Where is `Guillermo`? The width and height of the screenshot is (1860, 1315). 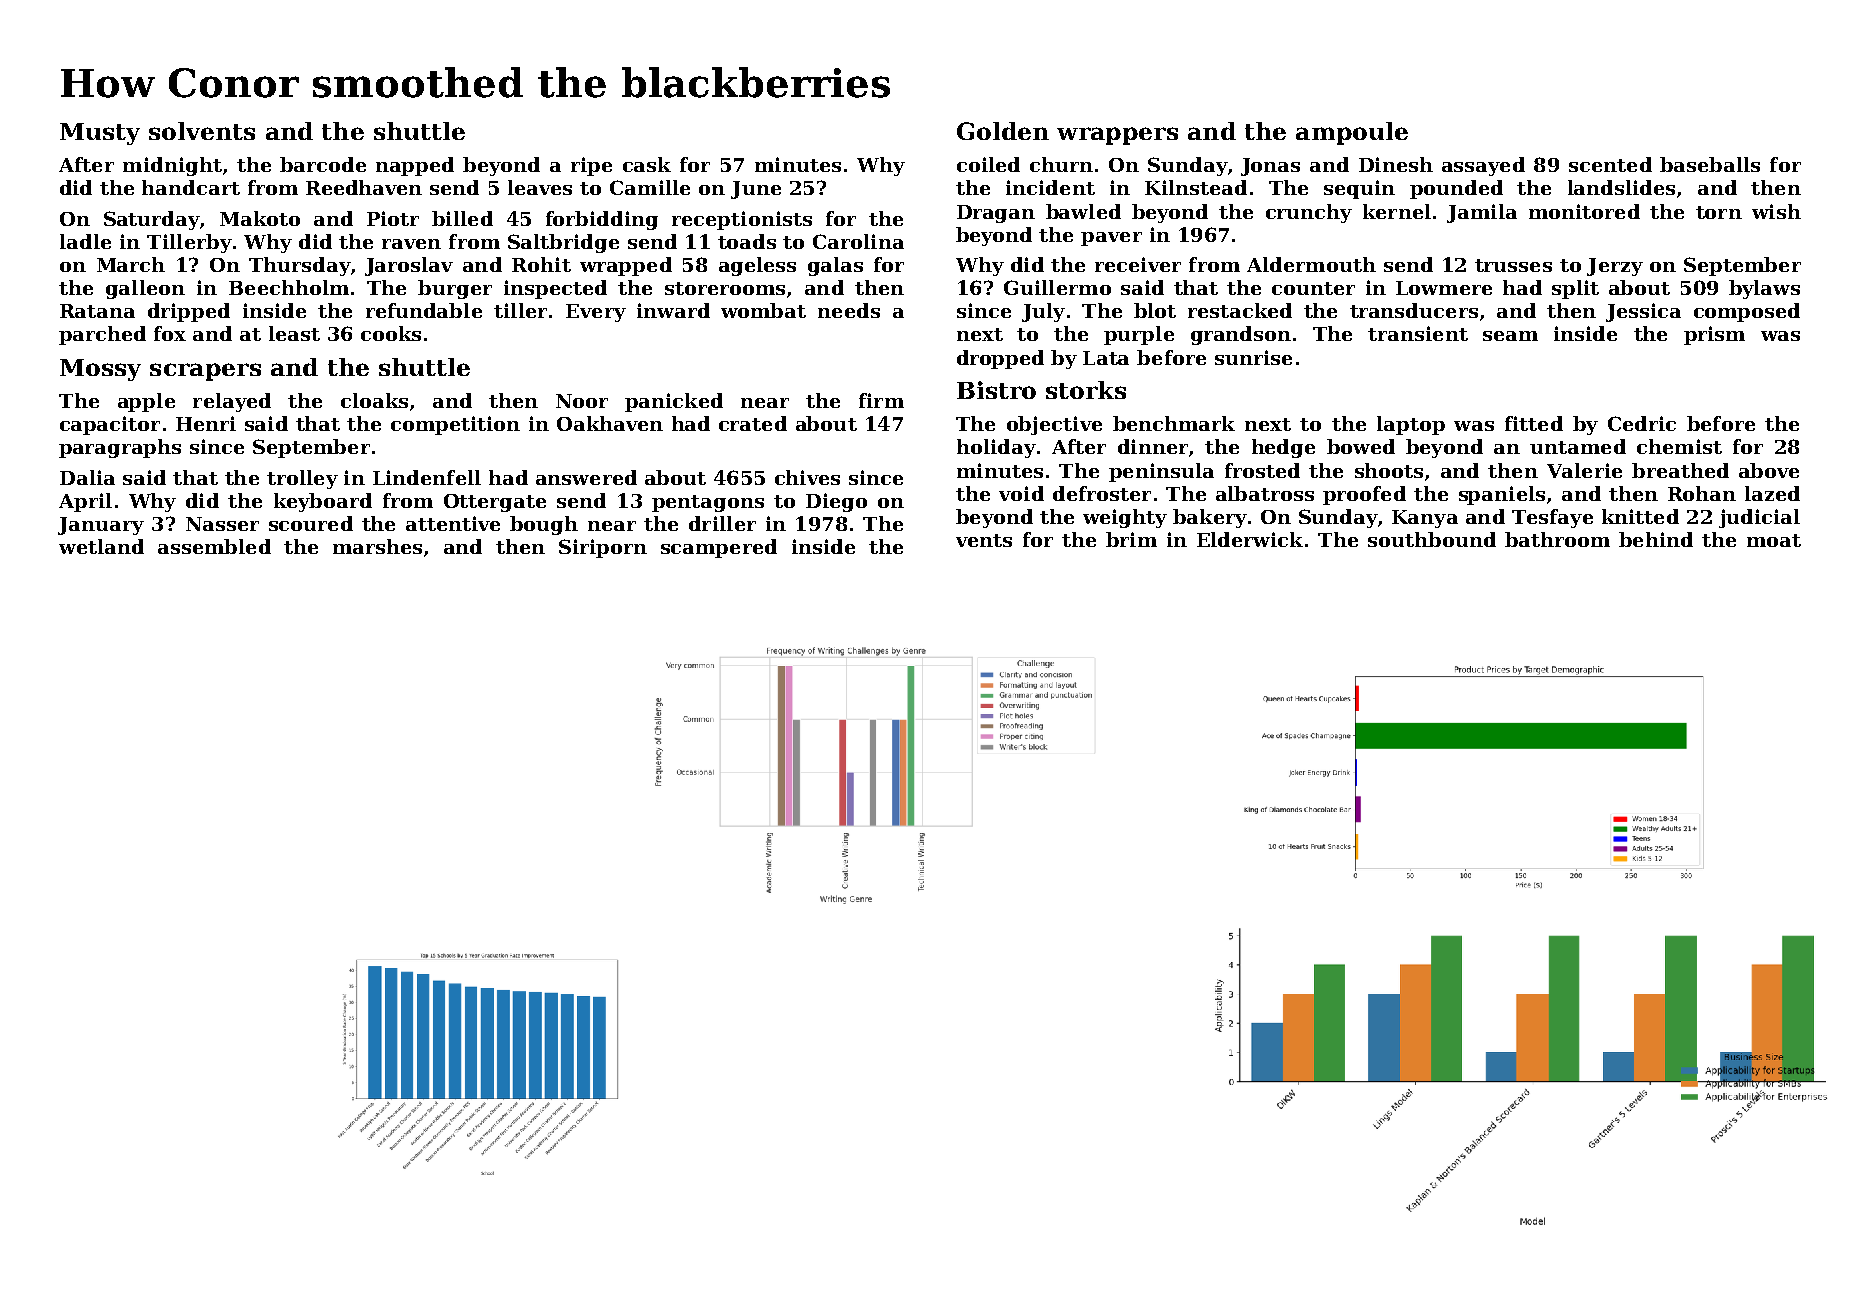 Guillermo is located at coordinates (1057, 287).
